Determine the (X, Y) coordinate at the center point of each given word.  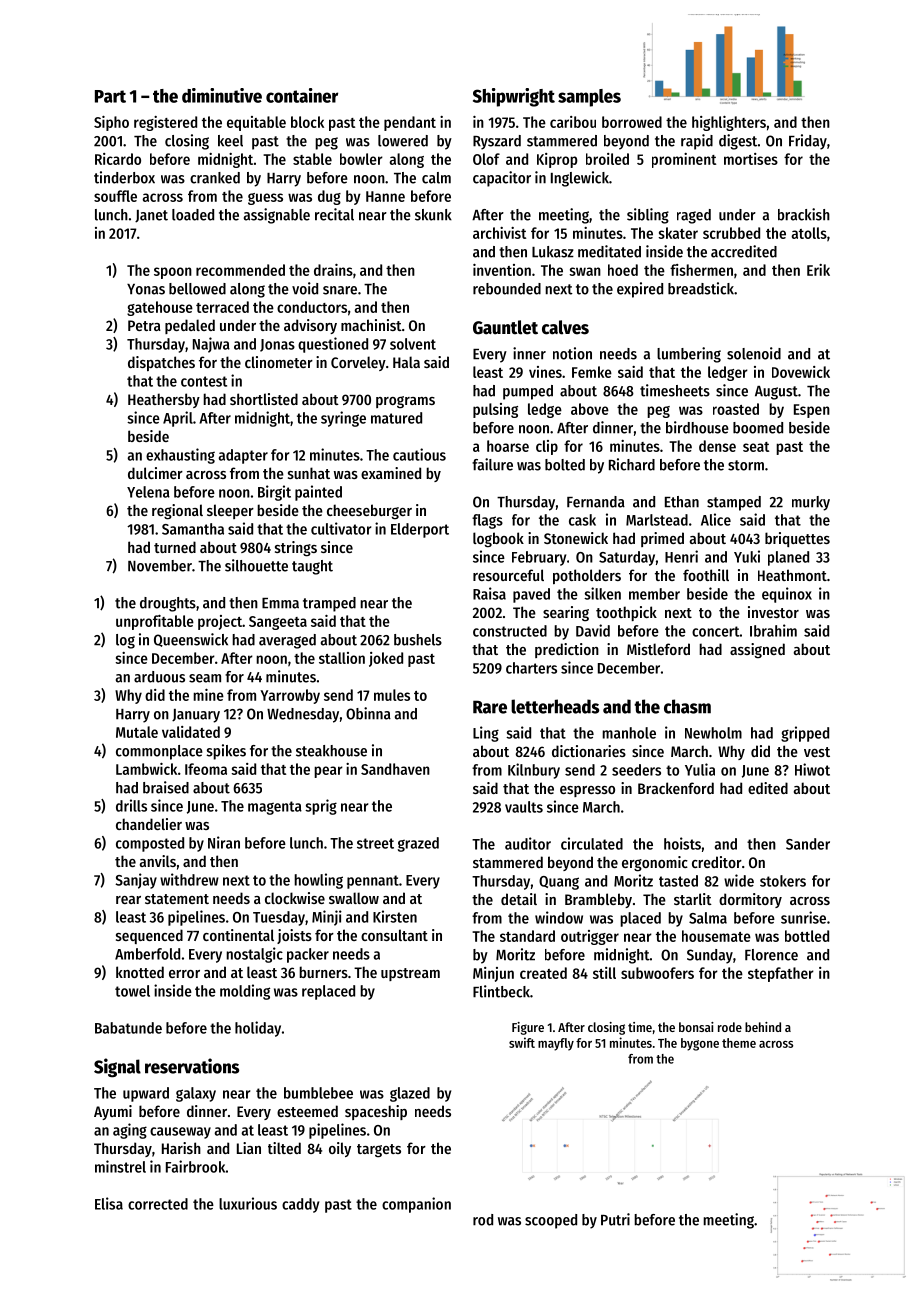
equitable (256, 123)
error (184, 974)
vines (545, 372)
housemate (716, 936)
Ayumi (113, 1112)
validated (191, 732)
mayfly (556, 1044)
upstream (410, 974)
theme (739, 1043)
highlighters (729, 123)
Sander (808, 844)
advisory (310, 326)
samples (589, 98)
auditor (528, 843)
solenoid (754, 353)
